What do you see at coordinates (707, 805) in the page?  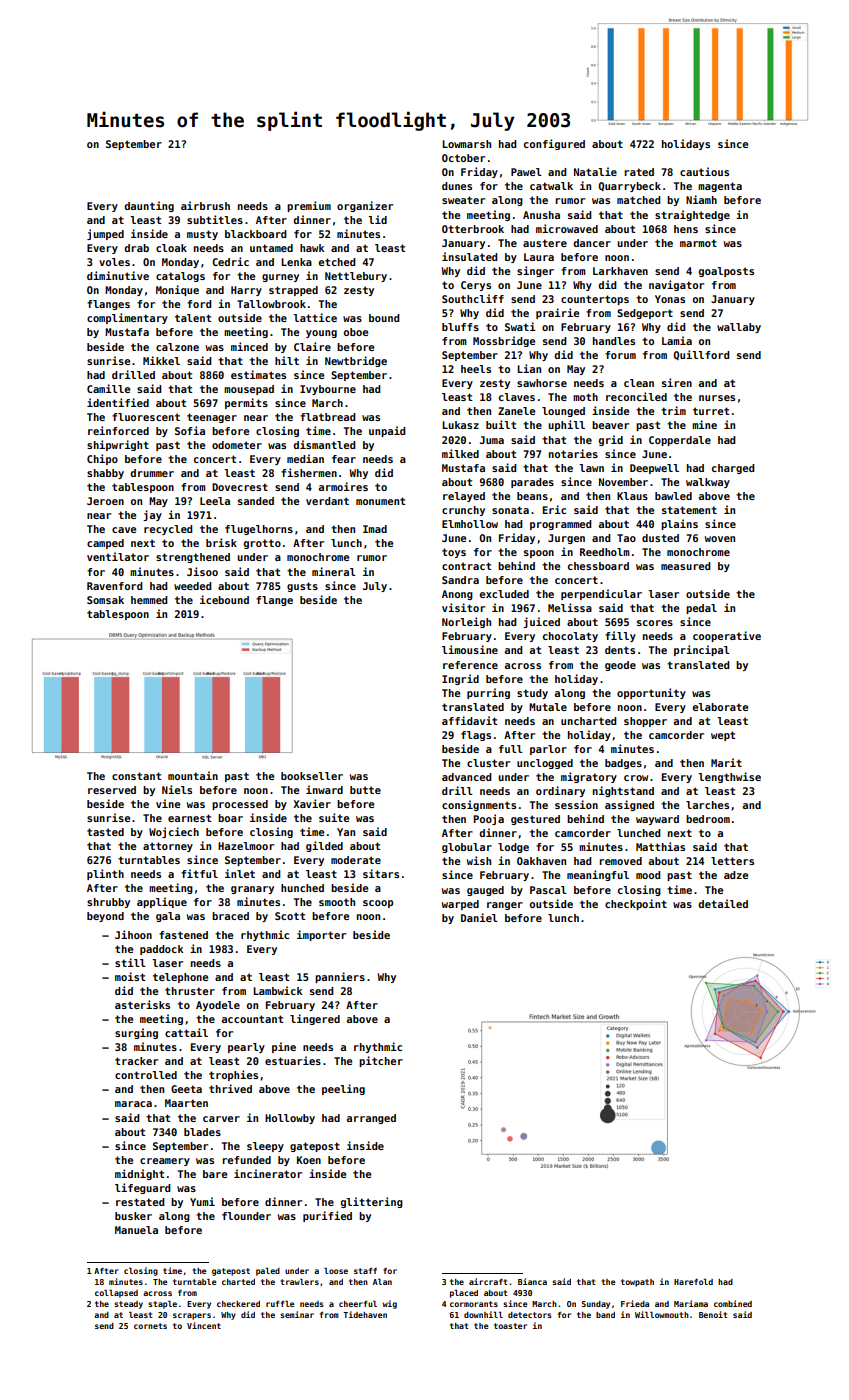 I see `larches` at bounding box center [707, 805].
